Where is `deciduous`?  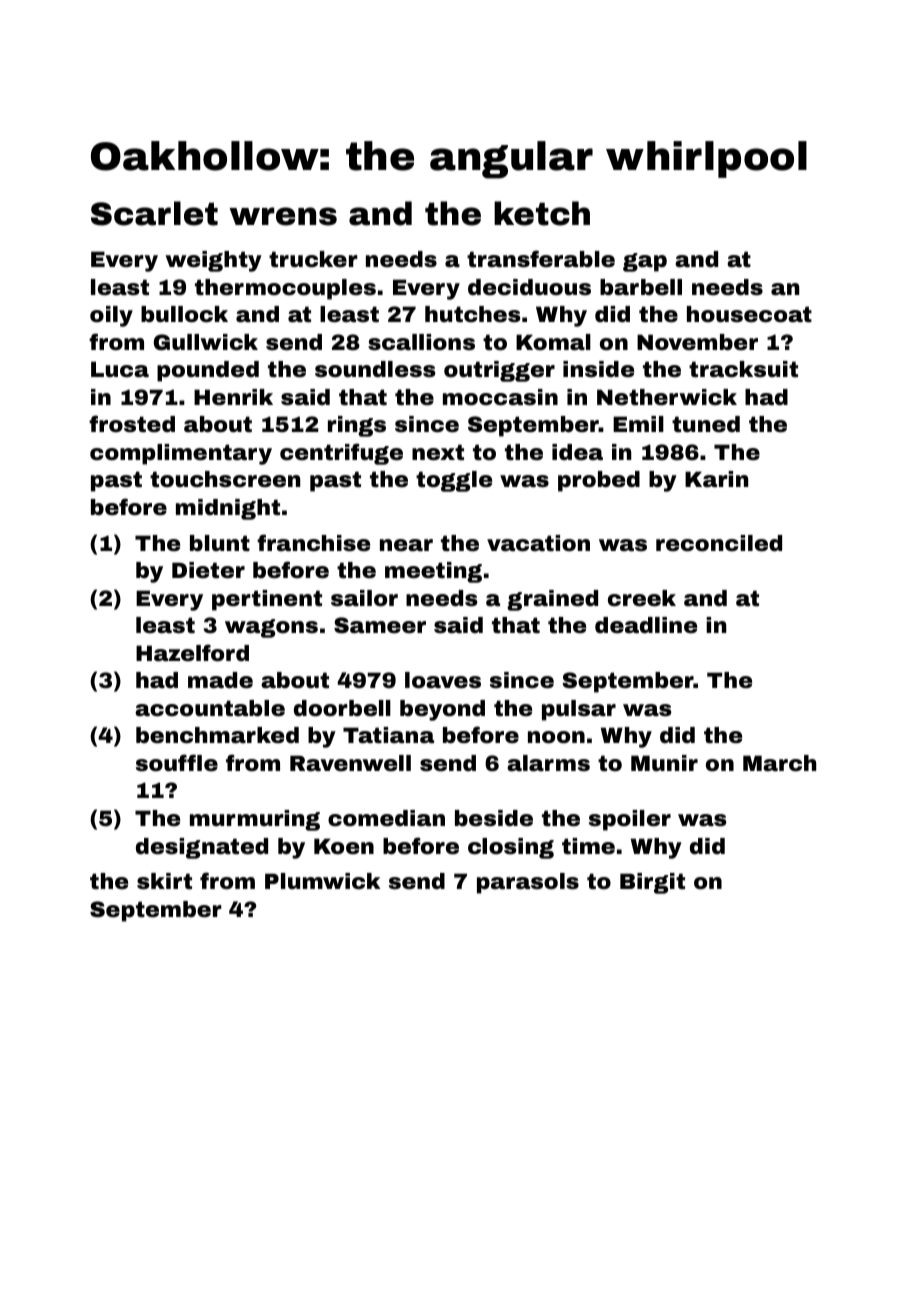
deciduous is located at coordinates (529, 287).
